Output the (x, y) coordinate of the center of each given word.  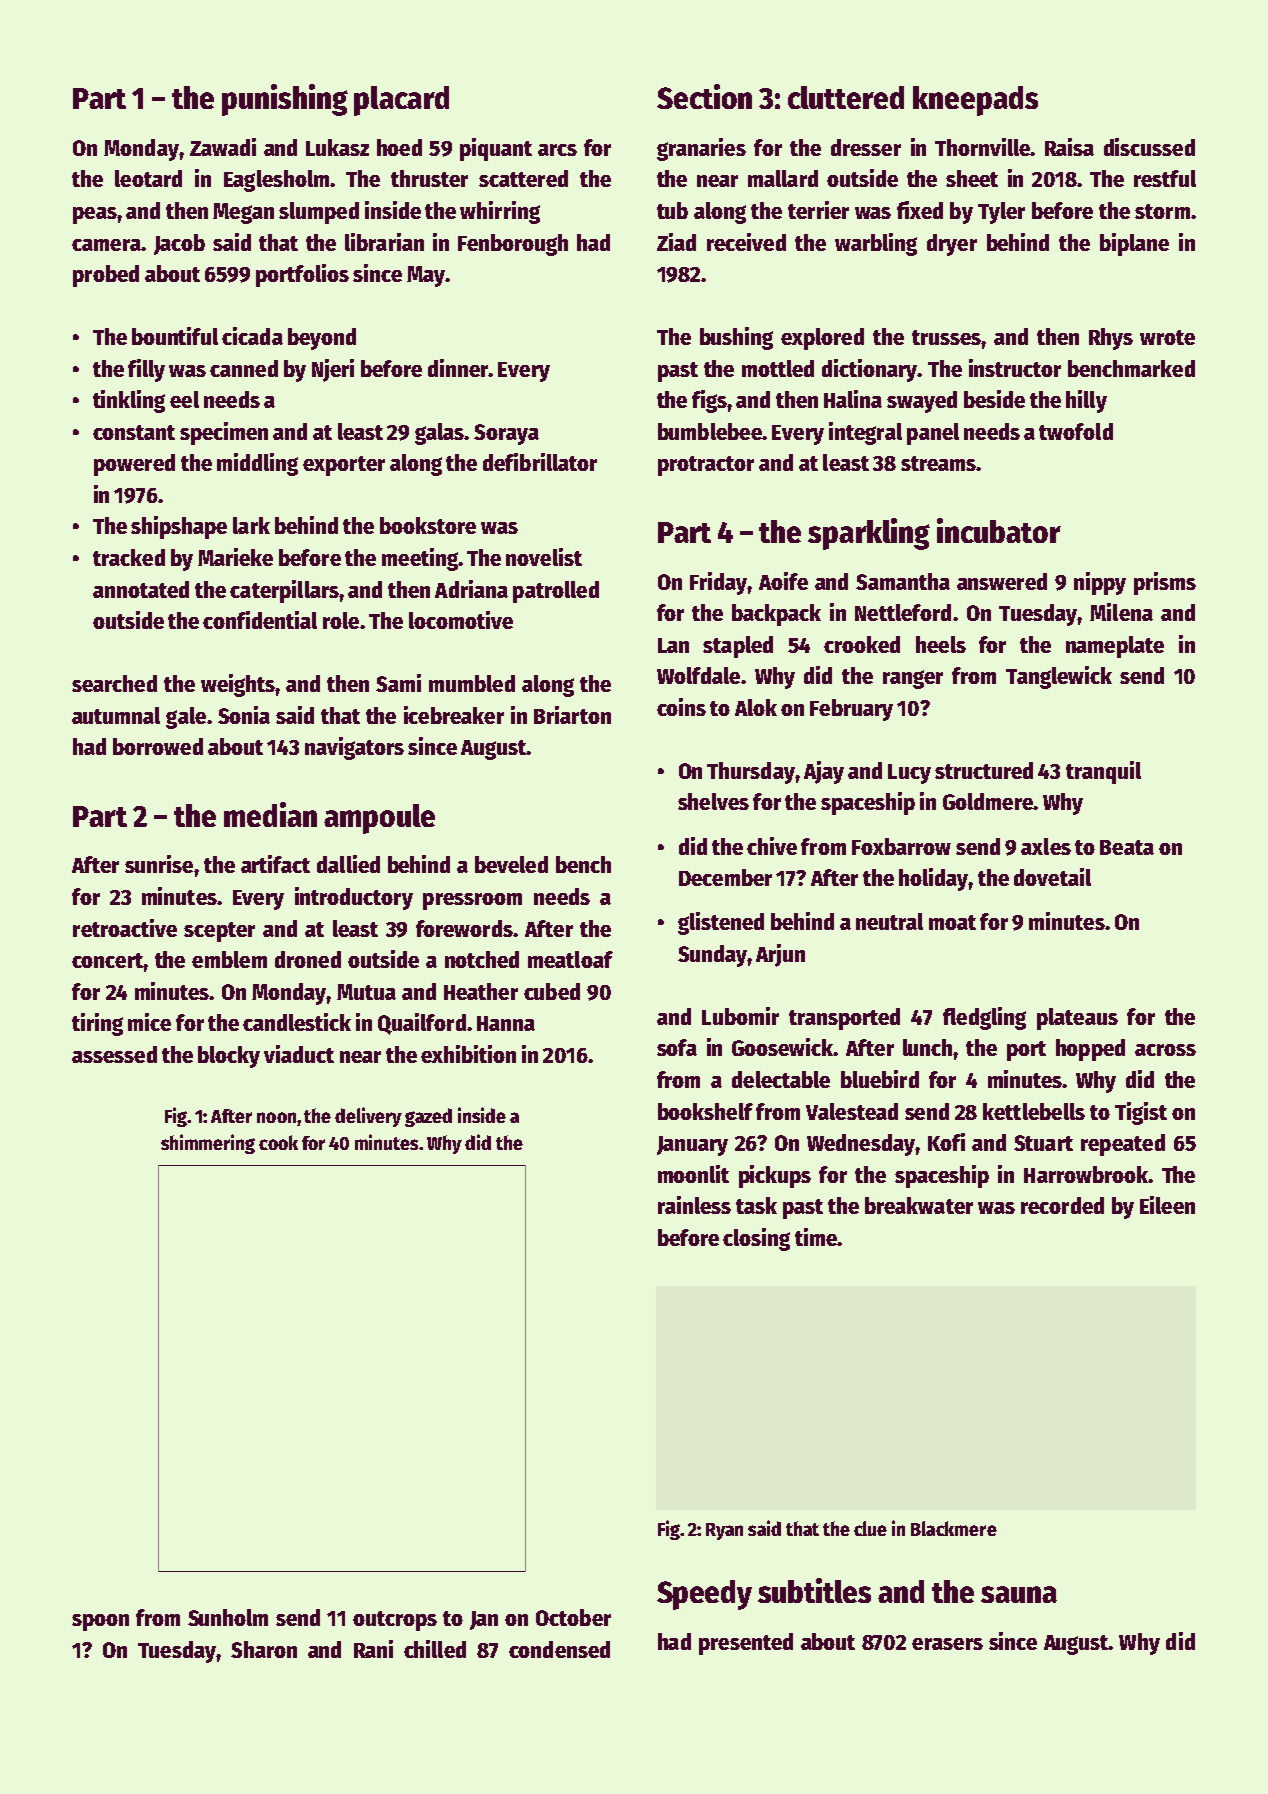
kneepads (975, 101)
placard (401, 101)
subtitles (814, 1590)
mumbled (472, 683)
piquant (496, 149)
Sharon (264, 1649)
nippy (1100, 583)
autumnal (116, 715)
